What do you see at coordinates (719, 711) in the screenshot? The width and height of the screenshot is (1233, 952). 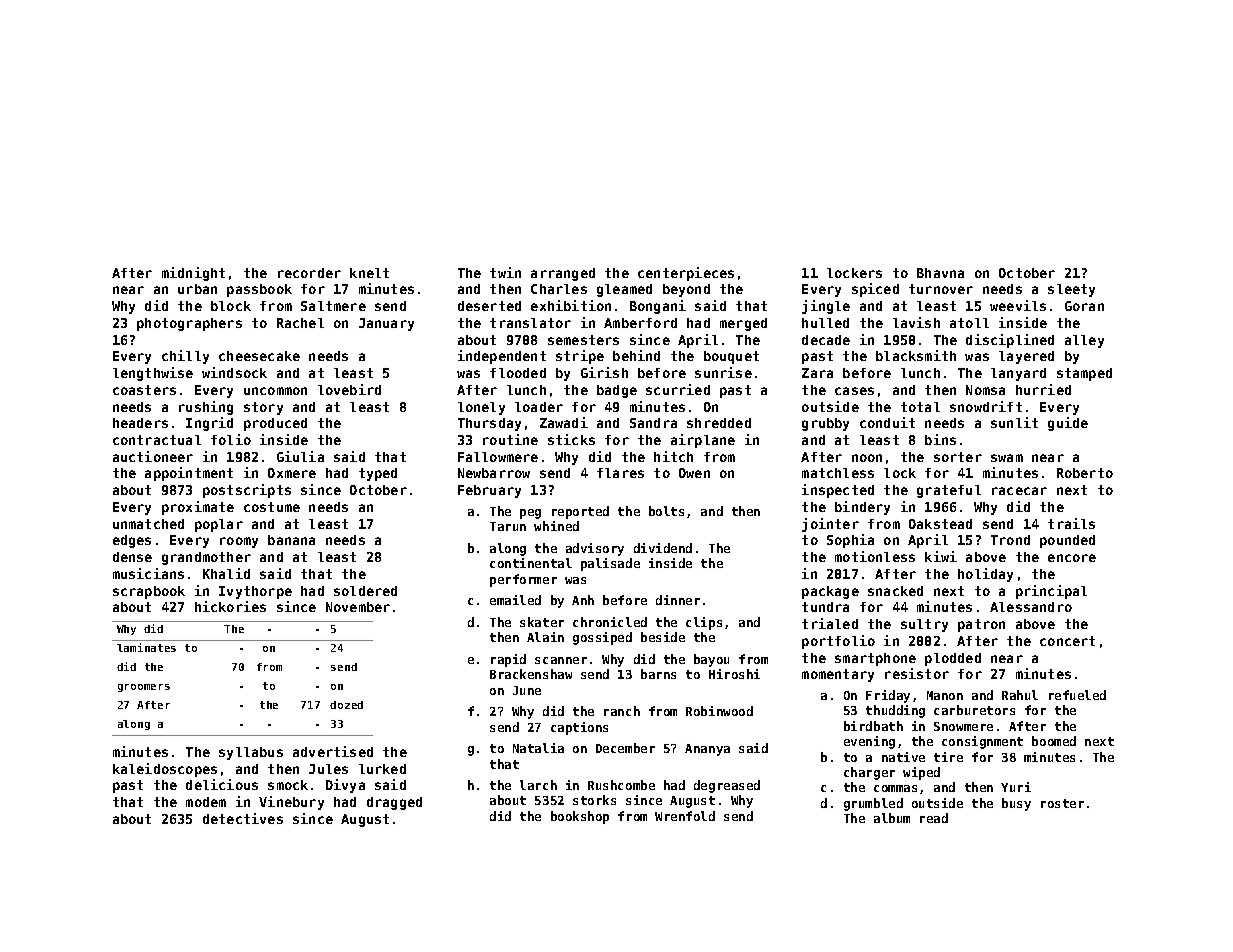 I see `Robinwood` at bounding box center [719, 711].
